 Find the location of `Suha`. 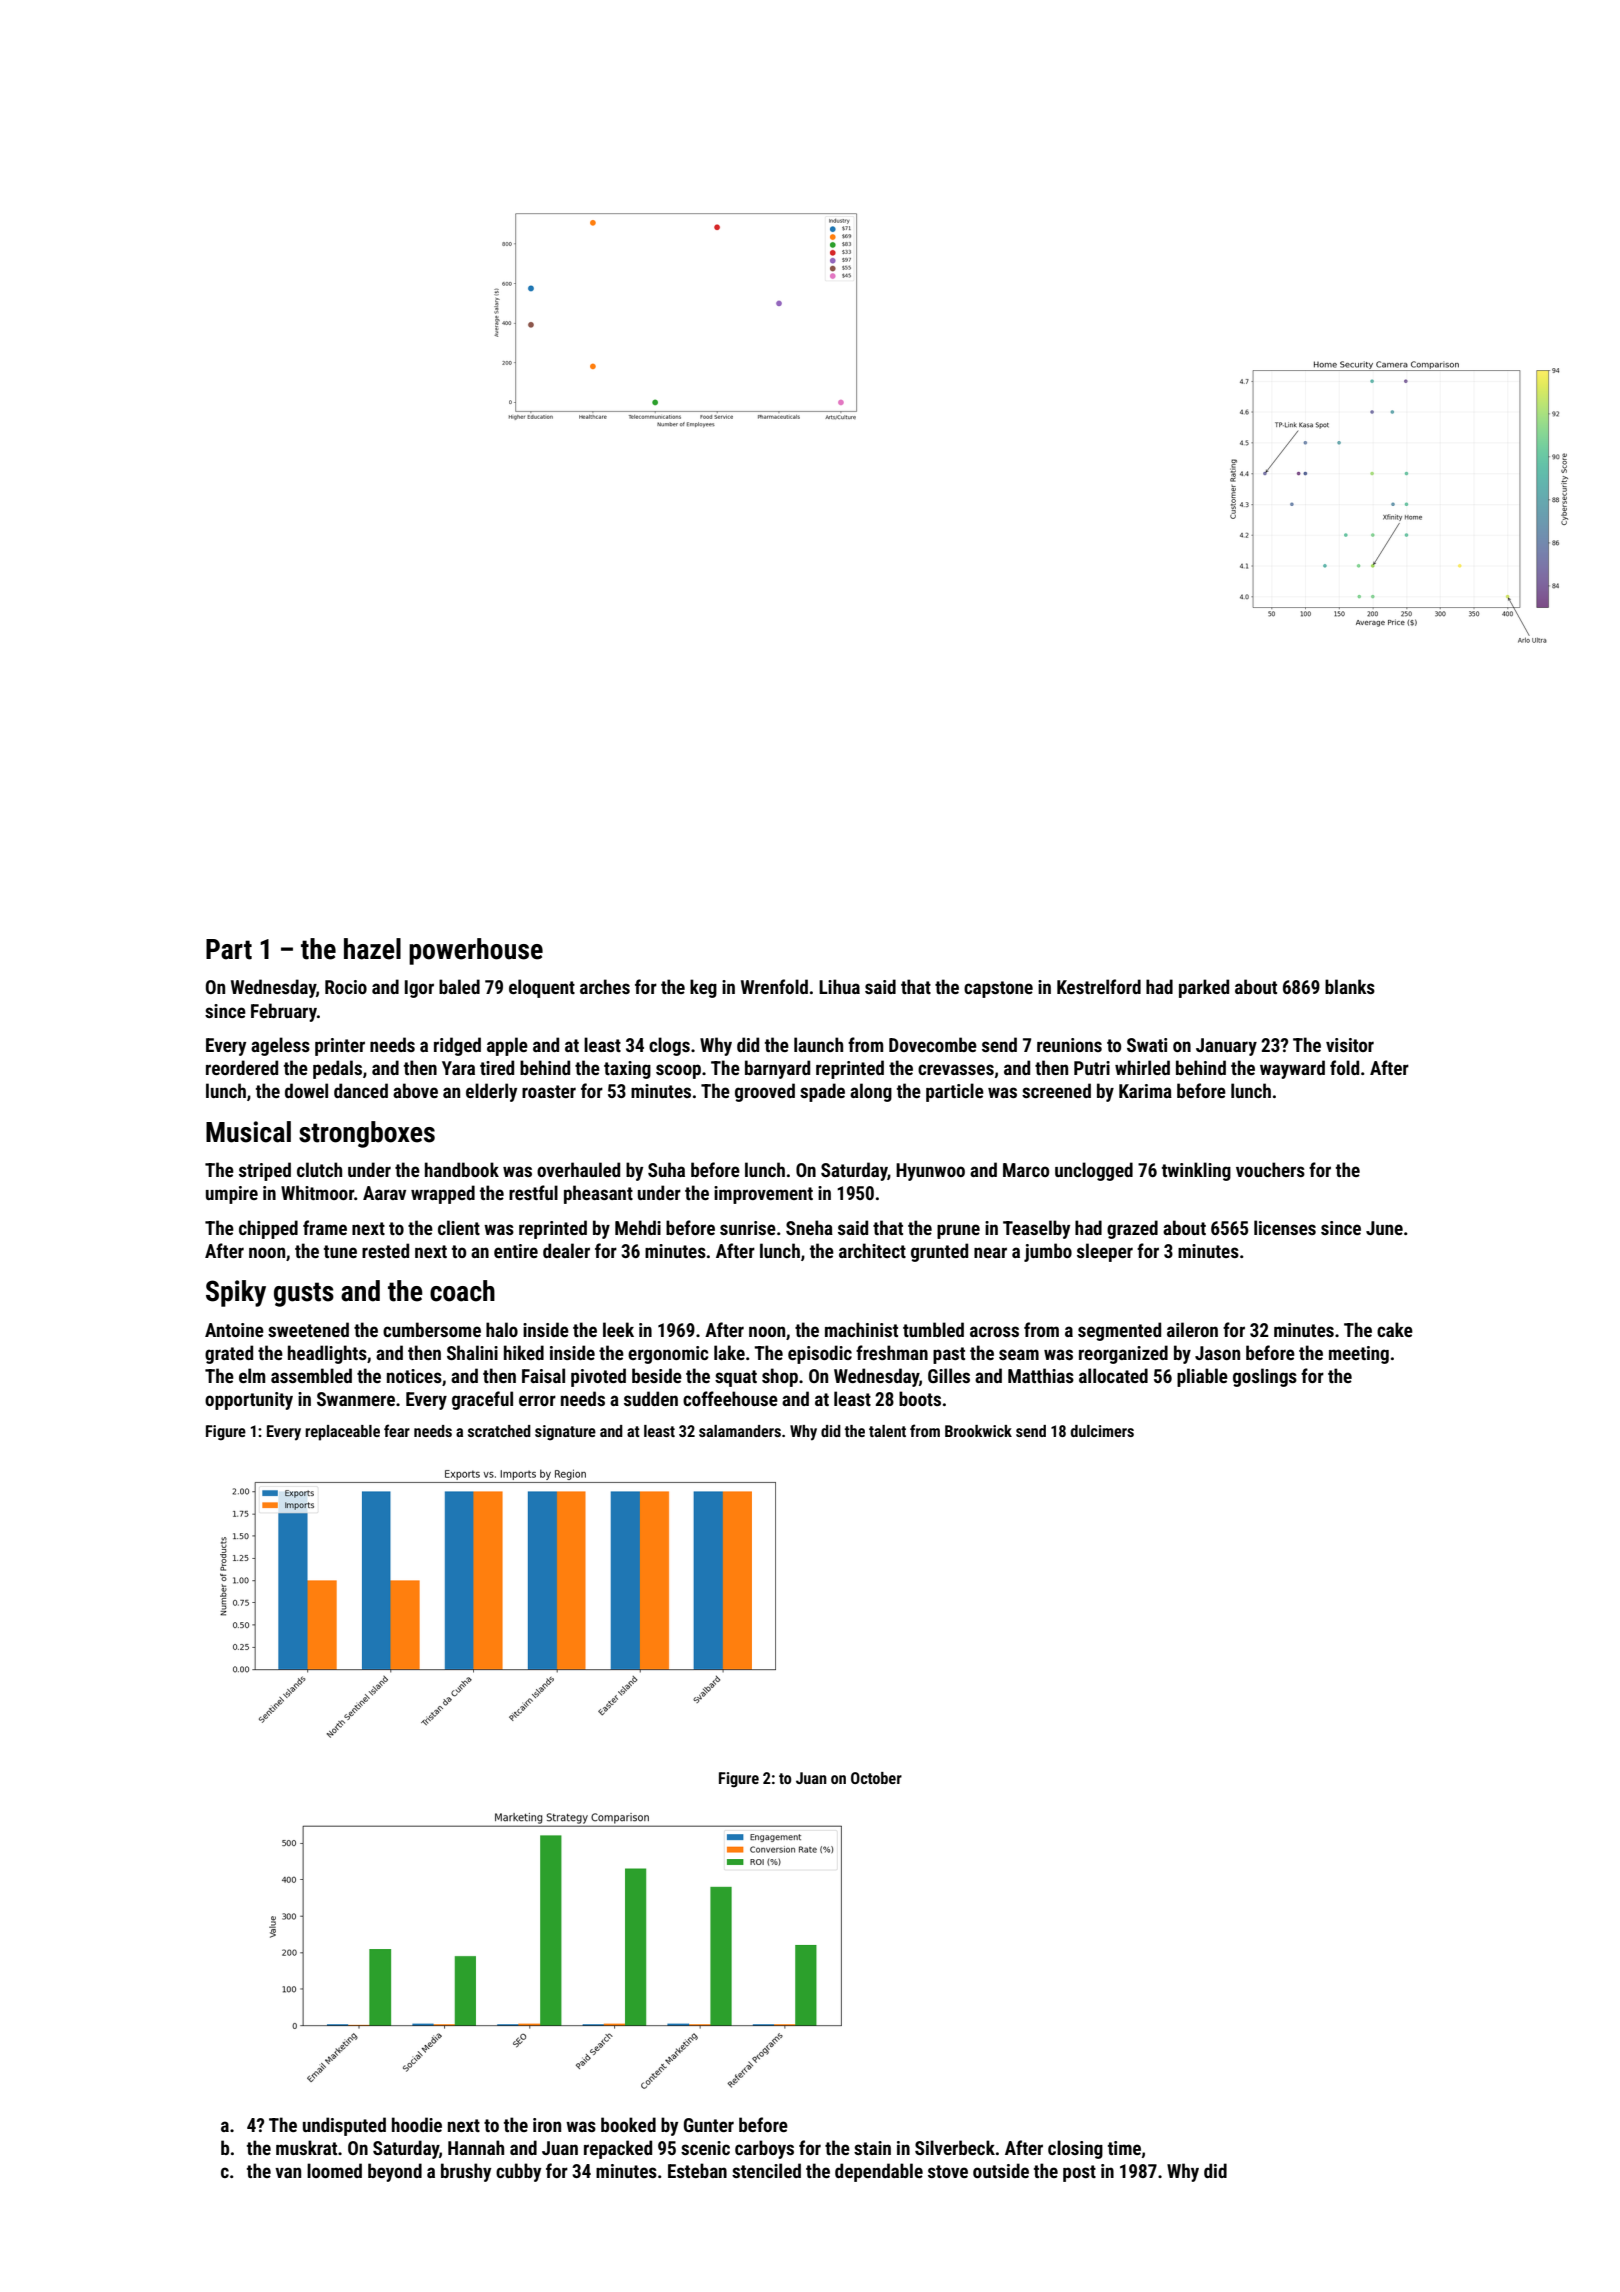

Suha is located at coordinates (666, 1169).
